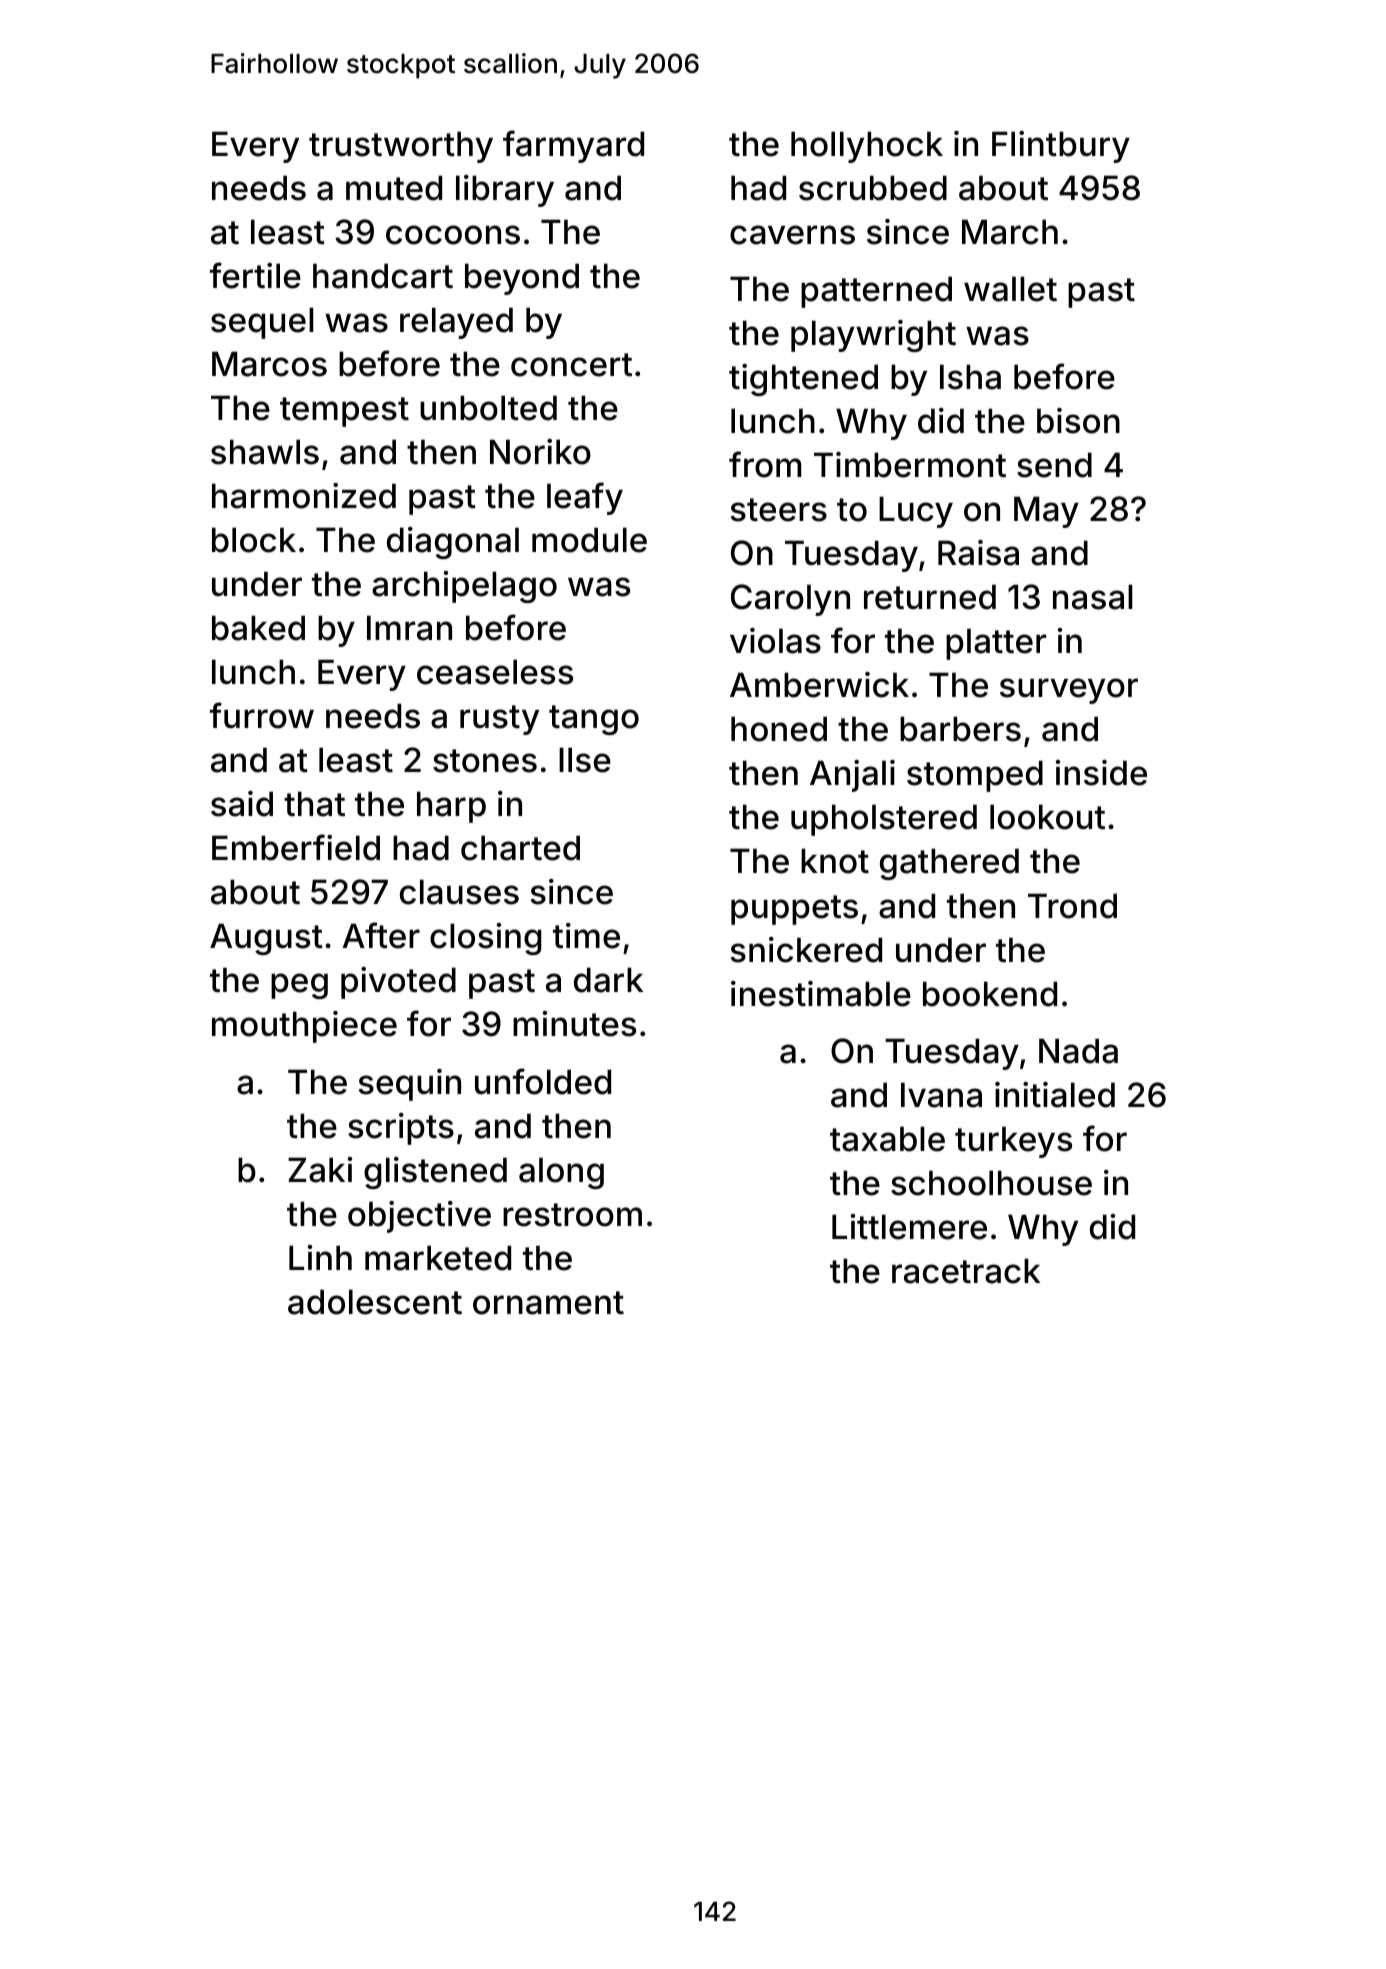 The width and height of the screenshot is (1386, 1969). I want to click on concert, so click(571, 365).
